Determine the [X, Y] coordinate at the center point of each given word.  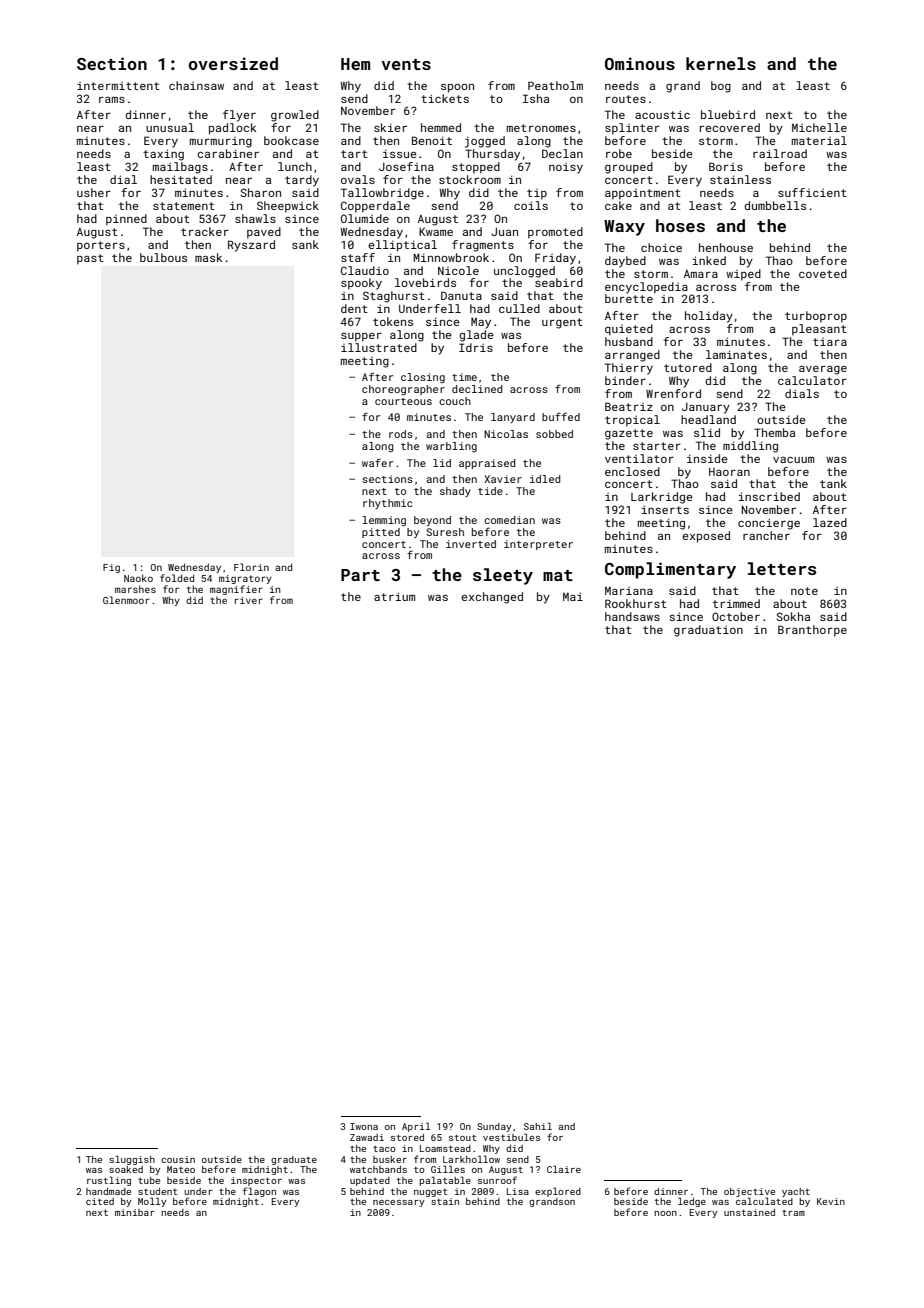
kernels [721, 63]
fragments [483, 246]
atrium [394, 596]
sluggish [132, 1160]
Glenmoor [126, 600]
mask [208, 257]
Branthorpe [812, 631]
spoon [457, 88]
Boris [726, 166]
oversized [233, 63]
